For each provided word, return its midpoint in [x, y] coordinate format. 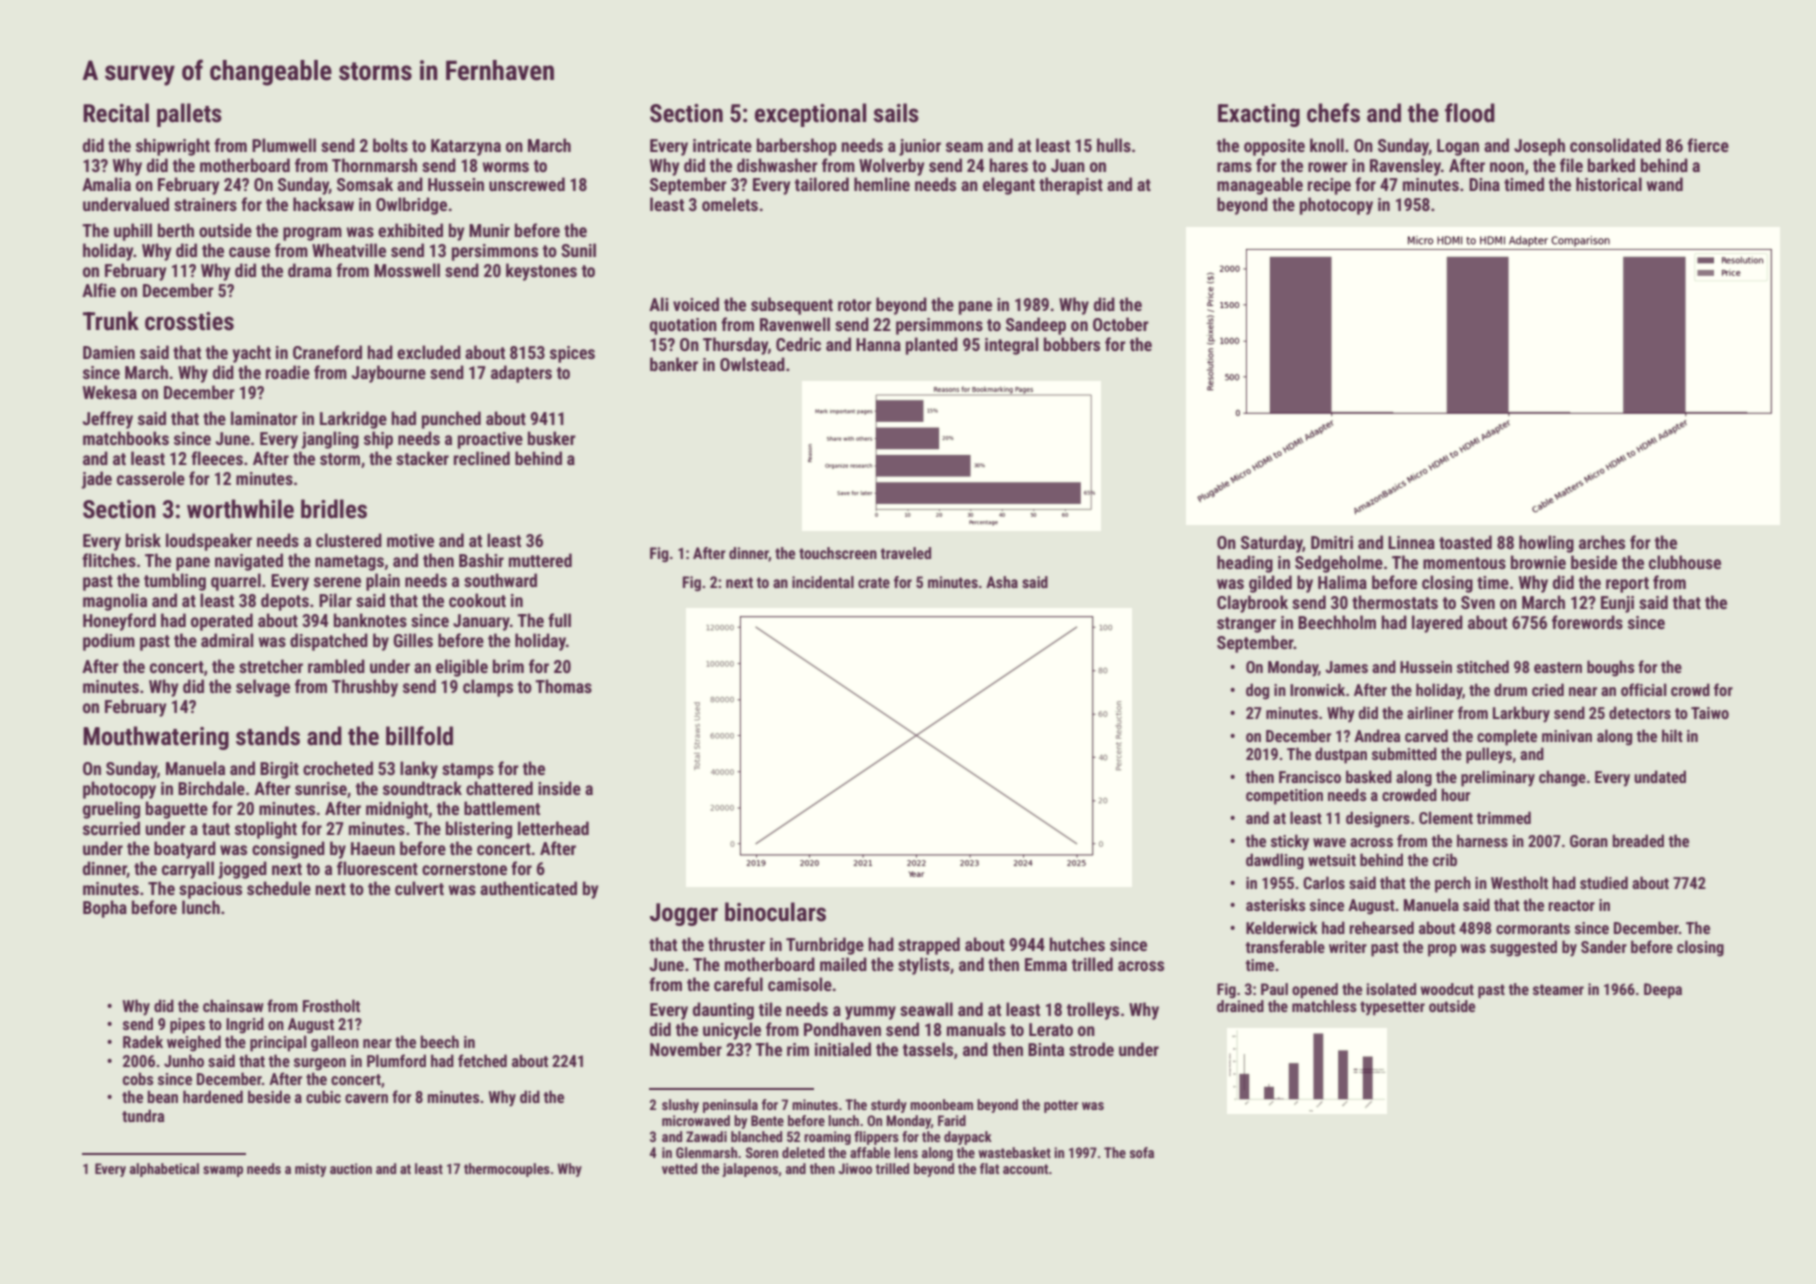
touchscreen [838, 553]
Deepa [1663, 990]
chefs [1333, 113]
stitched [1483, 666]
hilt [1672, 735]
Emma [1046, 964]
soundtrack [422, 788]
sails [896, 113]
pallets [189, 115]
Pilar [335, 600]
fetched [482, 1060]
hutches [1077, 944]
